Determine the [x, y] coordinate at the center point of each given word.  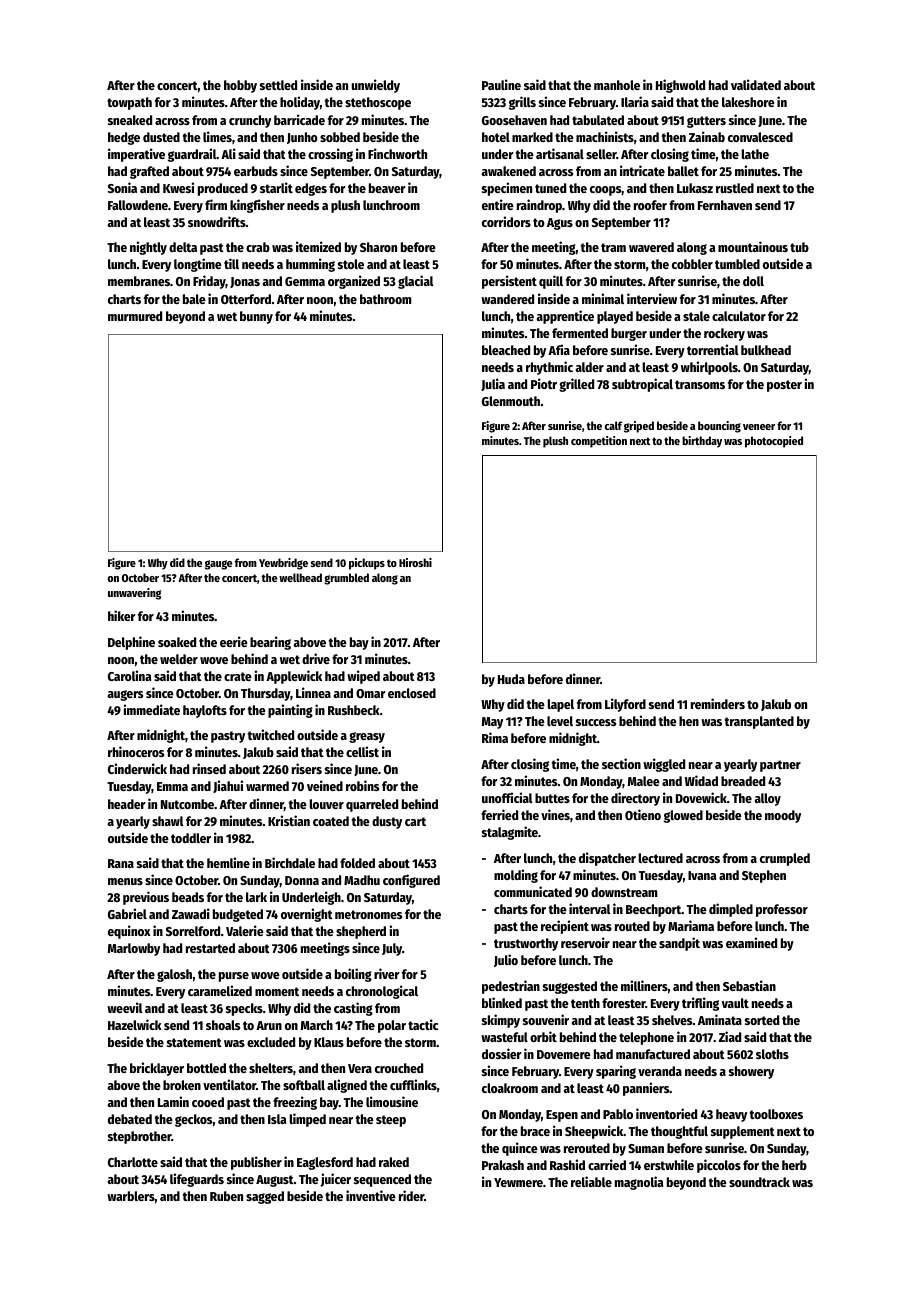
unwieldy [375, 86]
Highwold [680, 86]
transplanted [759, 722]
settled [278, 85]
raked [394, 1162]
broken [182, 1085]
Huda [511, 679]
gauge [218, 565]
